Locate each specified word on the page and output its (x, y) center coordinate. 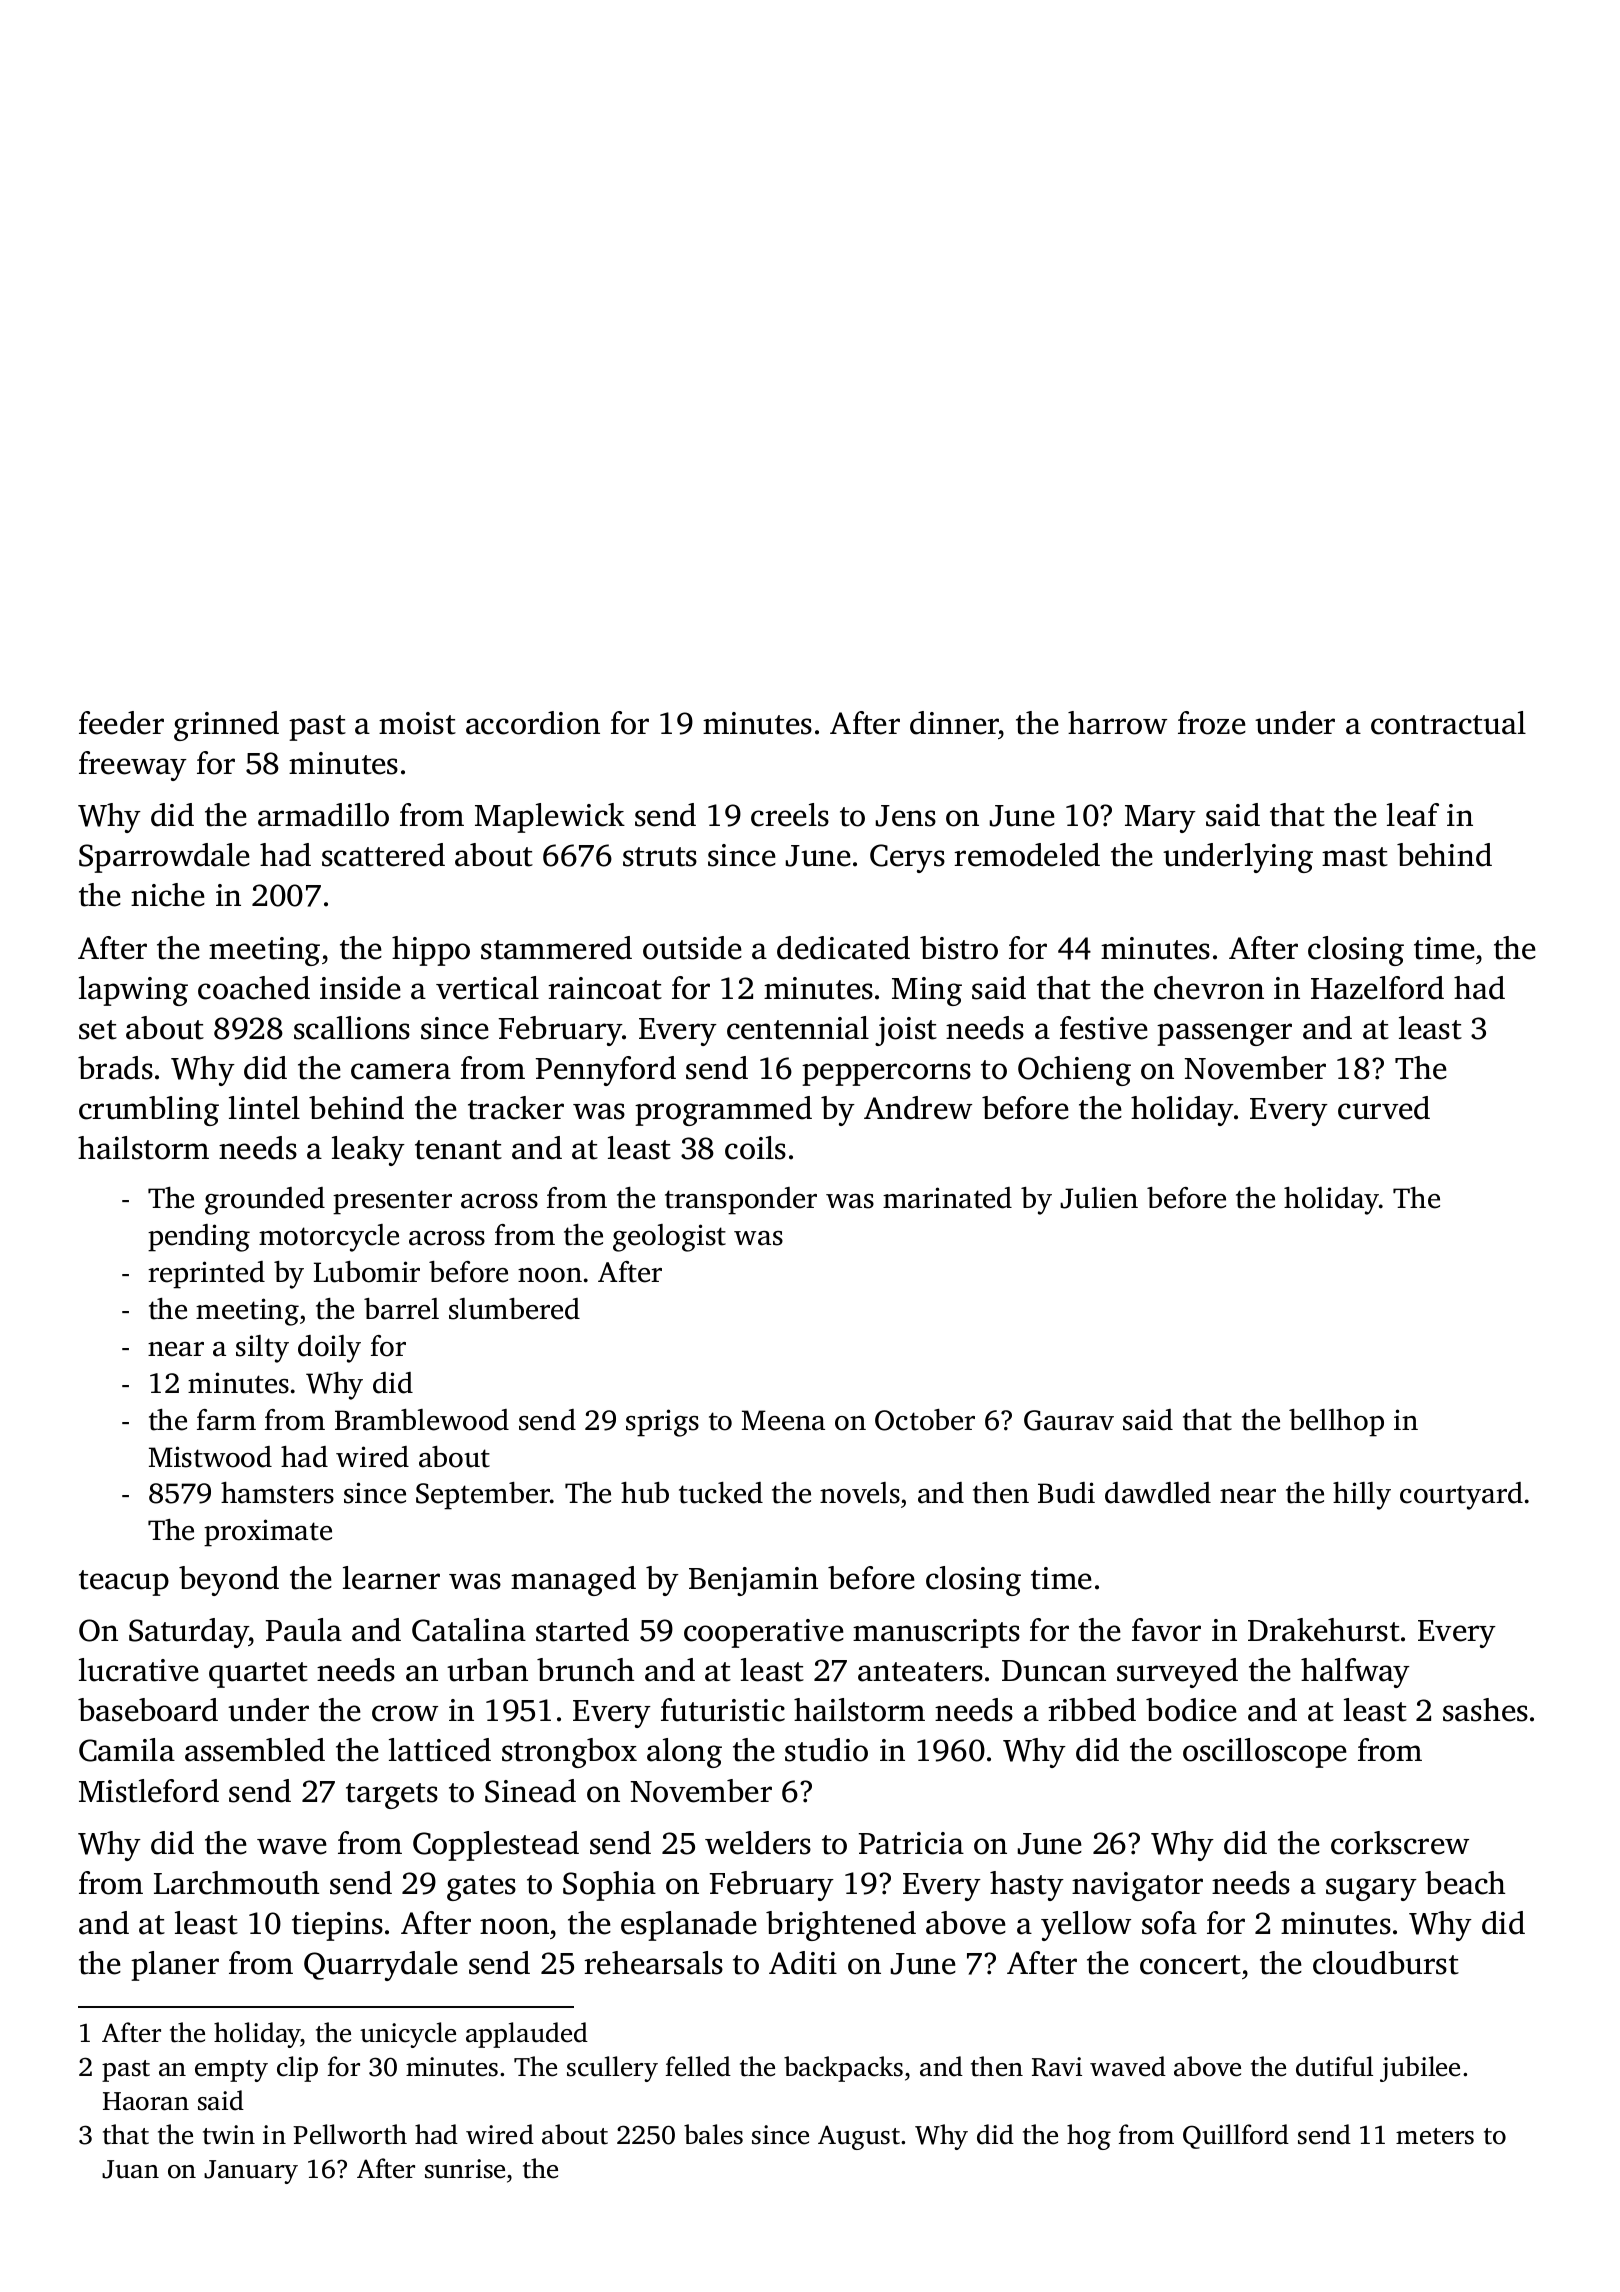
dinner (954, 723)
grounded (265, 1201)
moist (417, 723)
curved (1384, 1108)
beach (1465, 1883)
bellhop (1336, 1423)
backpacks (843, 2069)
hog (1089, 2137)
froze (1212, 723)
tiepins (337, 1926)
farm (226, 1420)
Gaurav (1069, 1420)
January (251, 2172)
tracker (516, 1108)
